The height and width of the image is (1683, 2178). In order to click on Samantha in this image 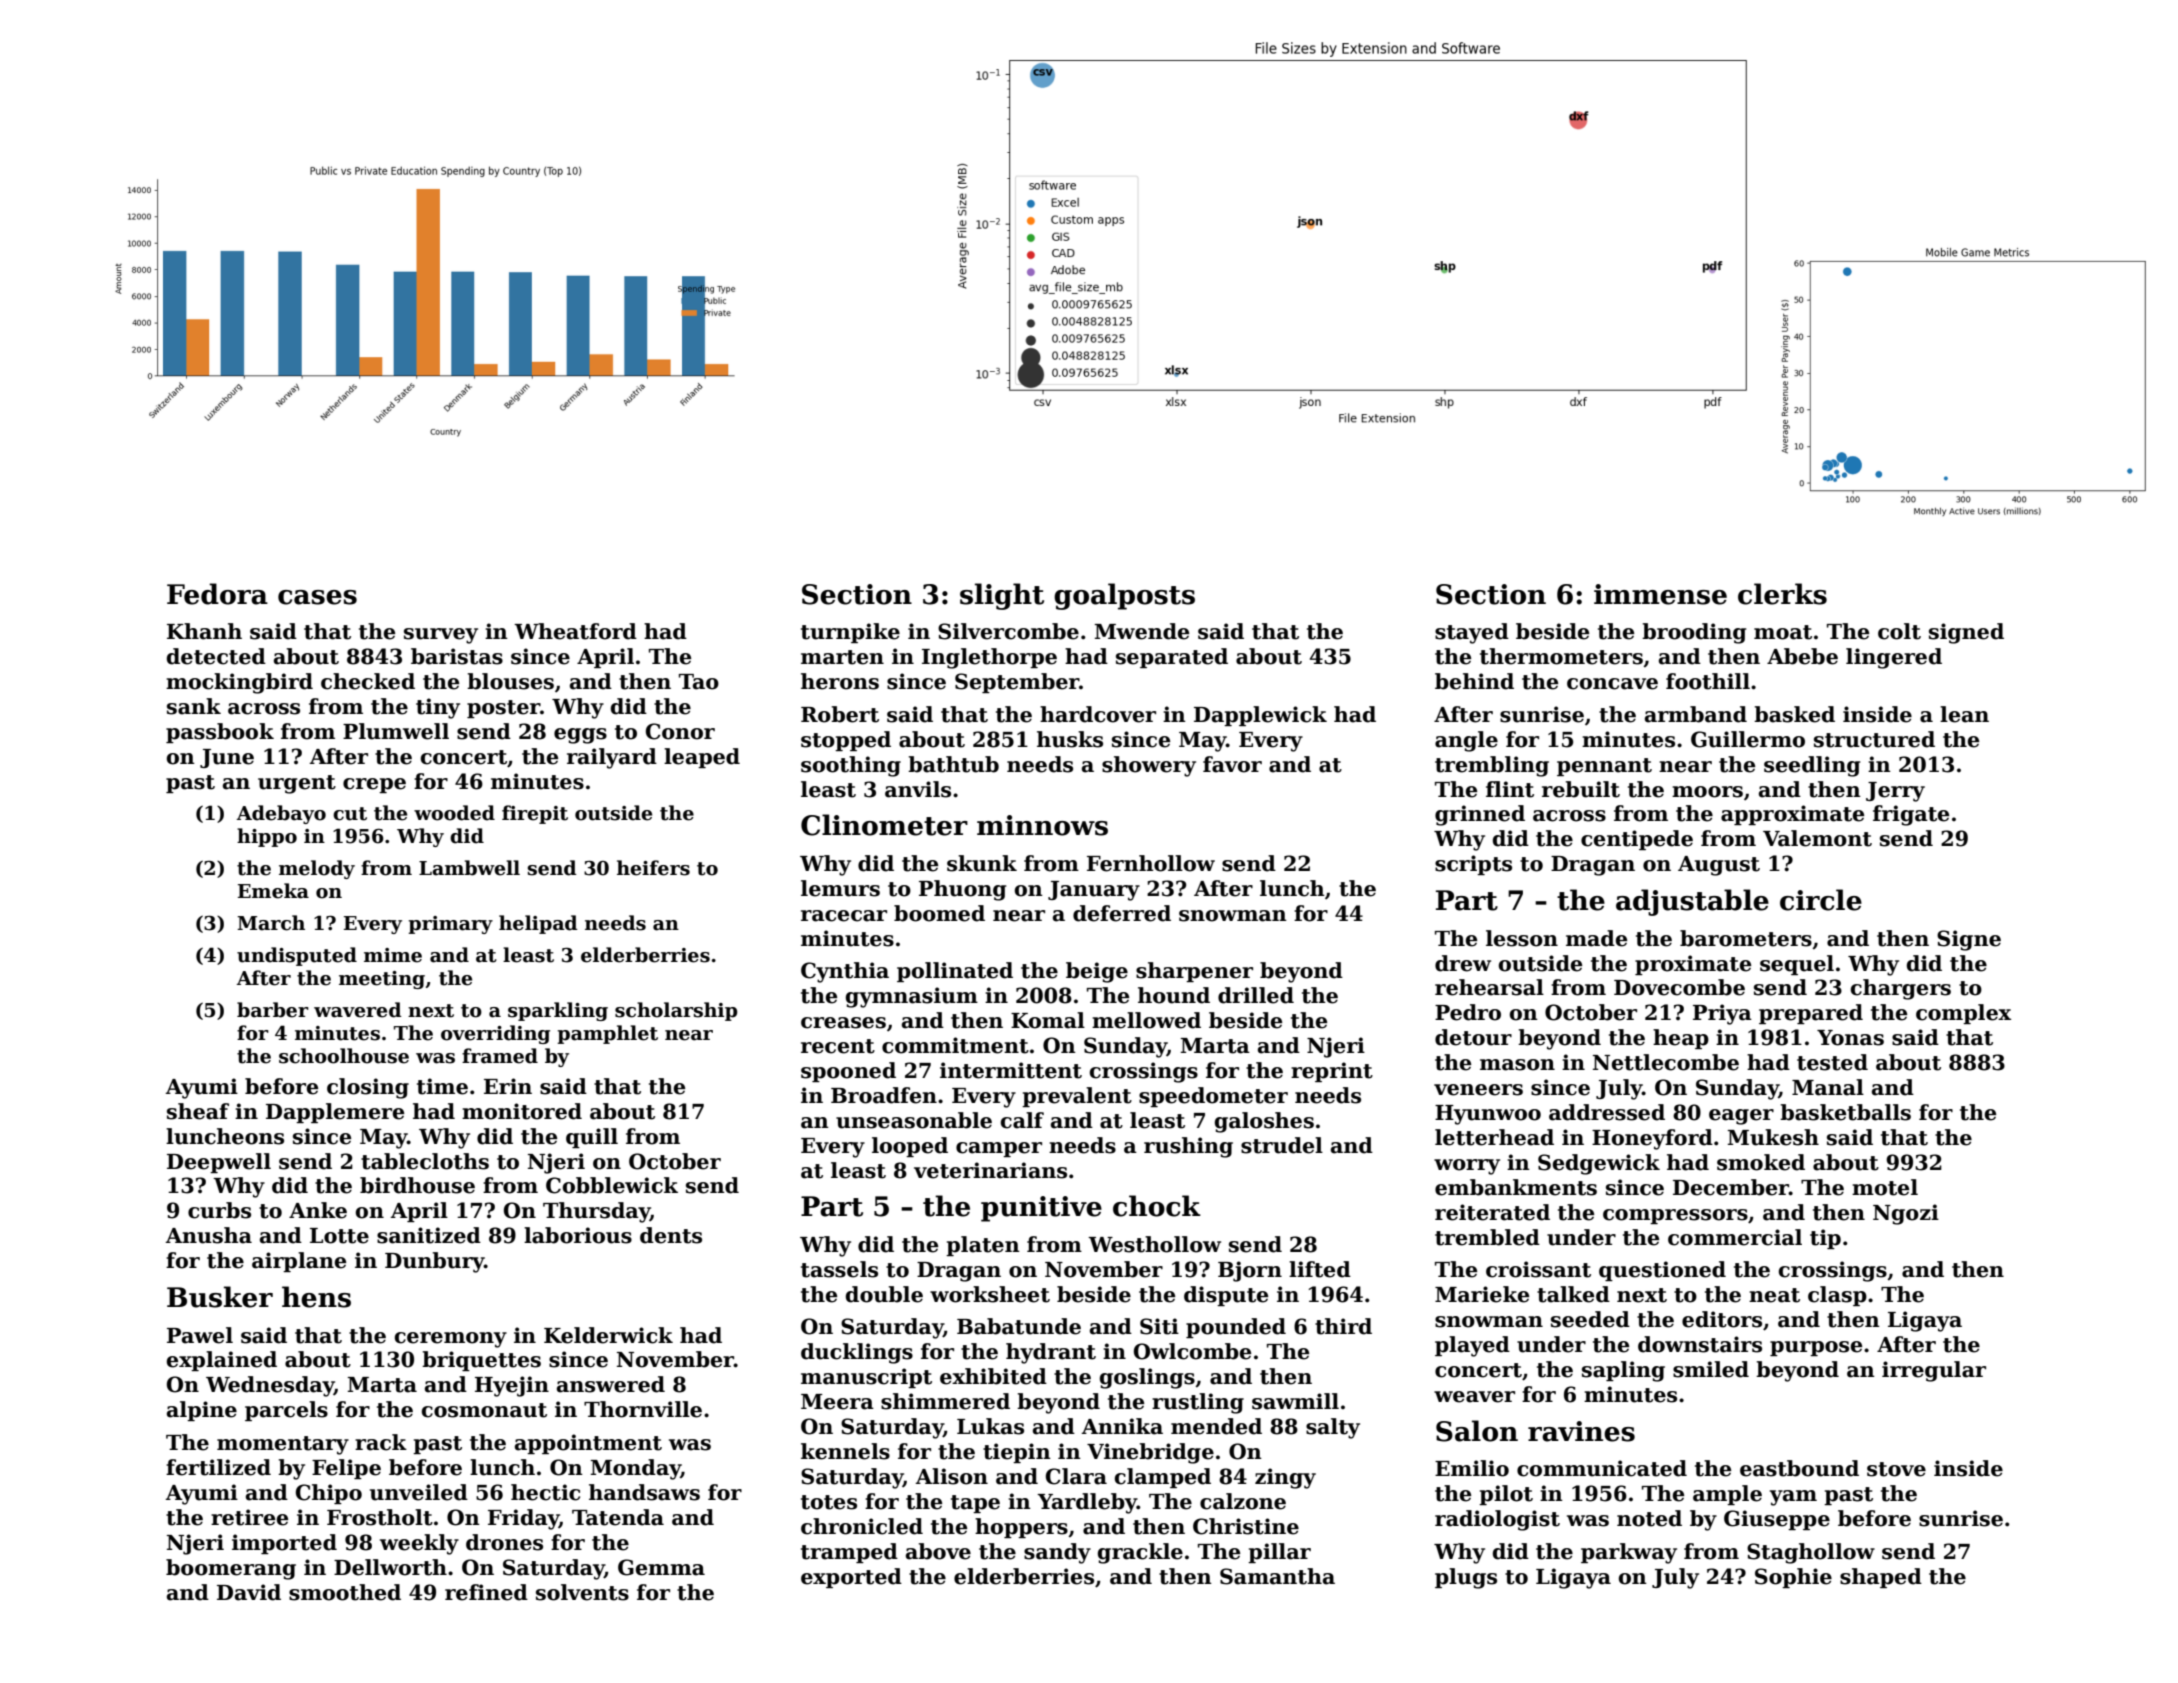, I will do `click(1277, 1576)`.
